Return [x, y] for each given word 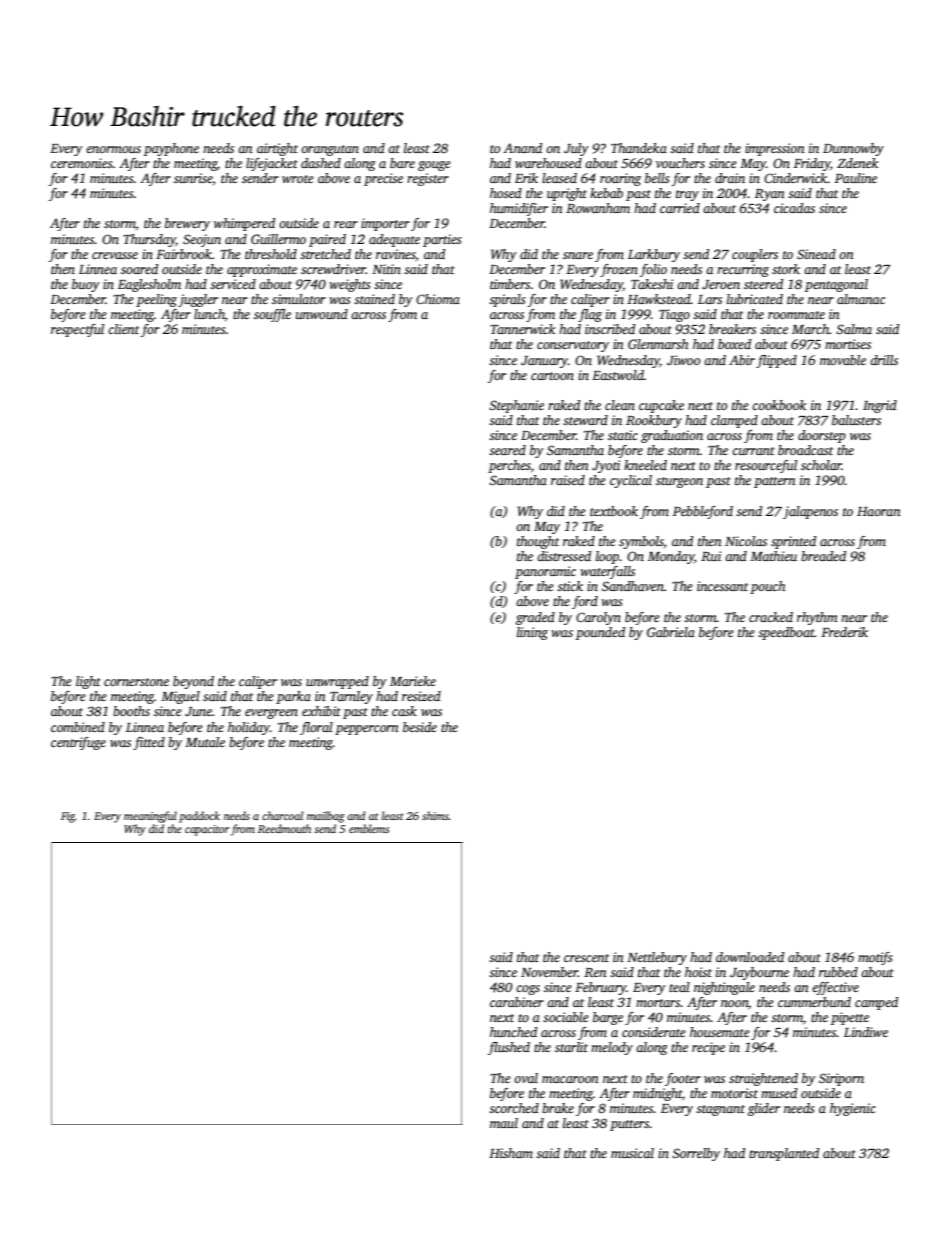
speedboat [786, 633]
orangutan [330, 150]
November [549, 972]
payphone [171, 149]
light [88, 682]
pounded [600, 633]
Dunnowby [853, 149]
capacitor [207, 830]
